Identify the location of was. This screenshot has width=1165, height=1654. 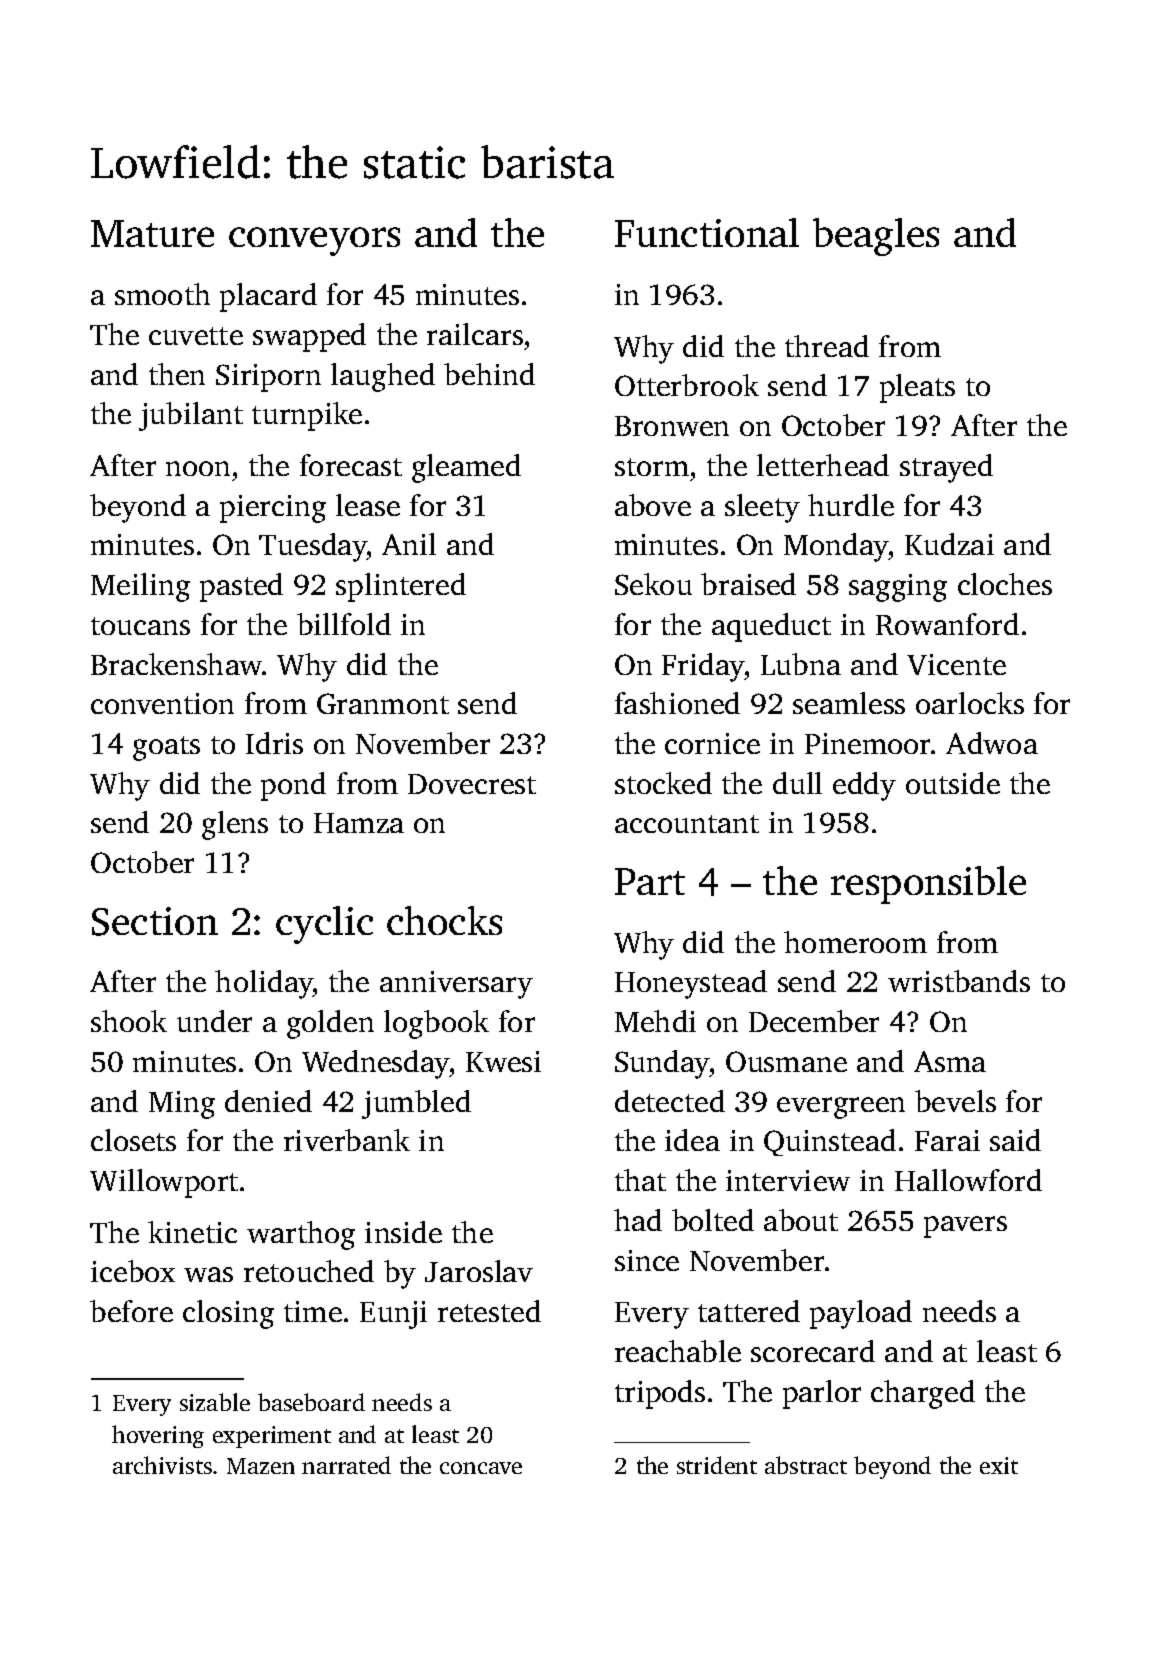
(208, 1274).
